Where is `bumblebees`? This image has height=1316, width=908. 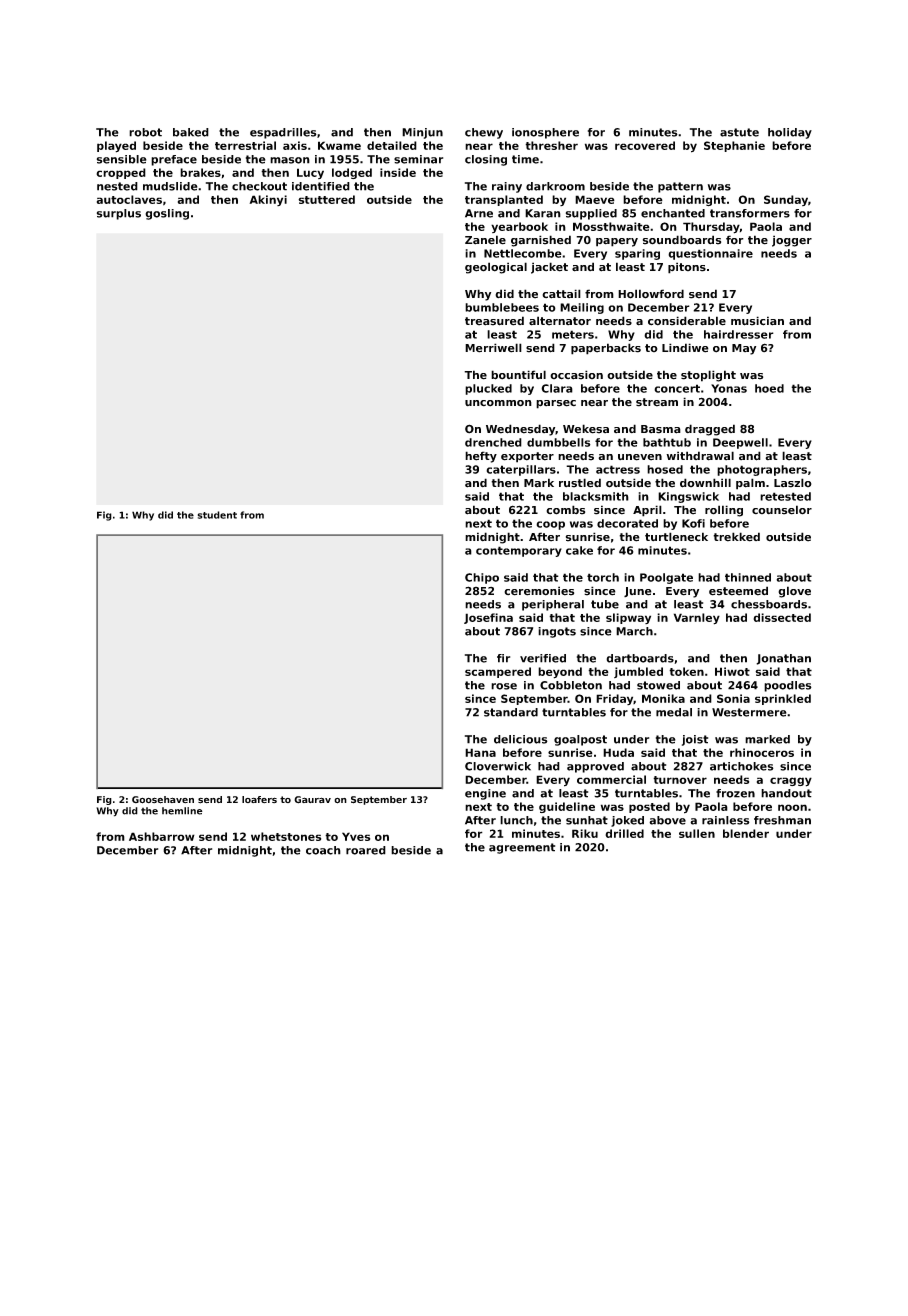
bumblebees is located at coordinates (502, 307).
